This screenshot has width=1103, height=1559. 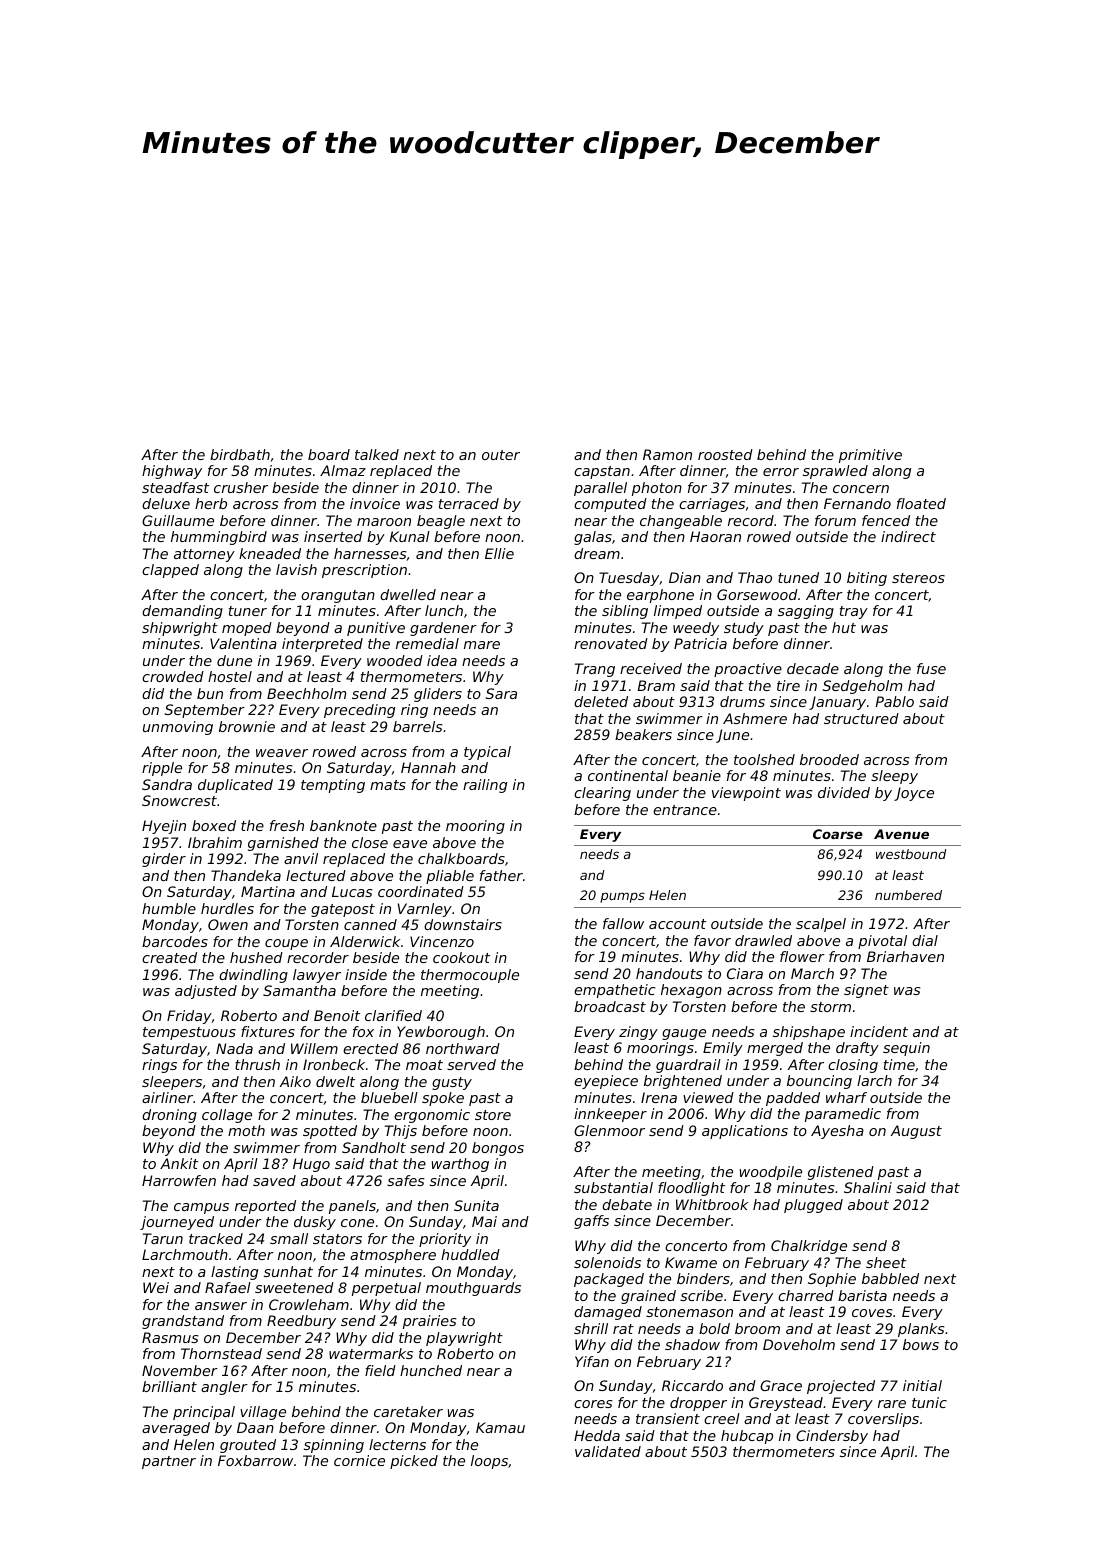 What do you see at coordinates (445, 1240) in the screenshot?
I see `priority` at bounding box center [445, 1240].
